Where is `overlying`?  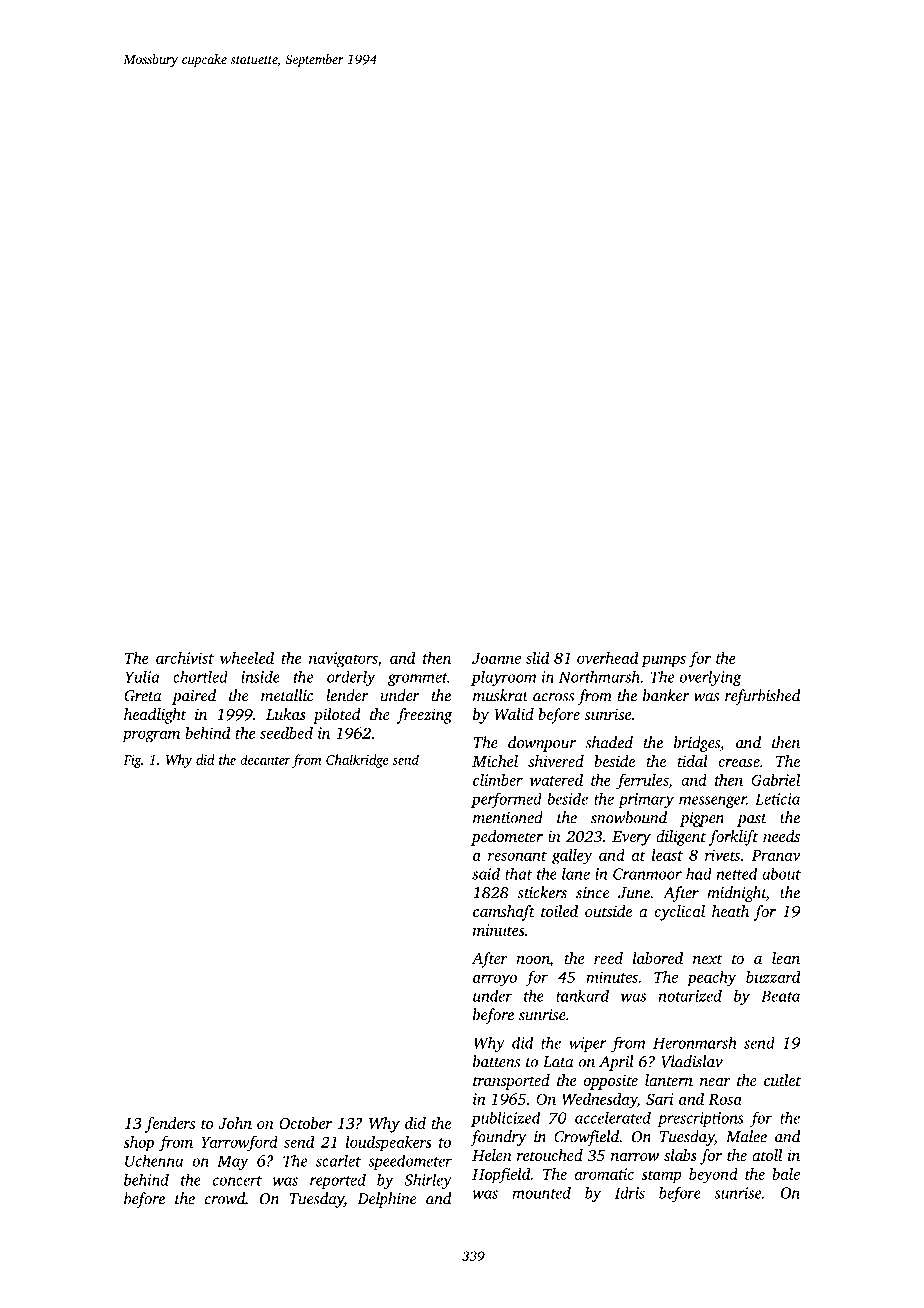
overlying is located at coordinates (710, 678).
